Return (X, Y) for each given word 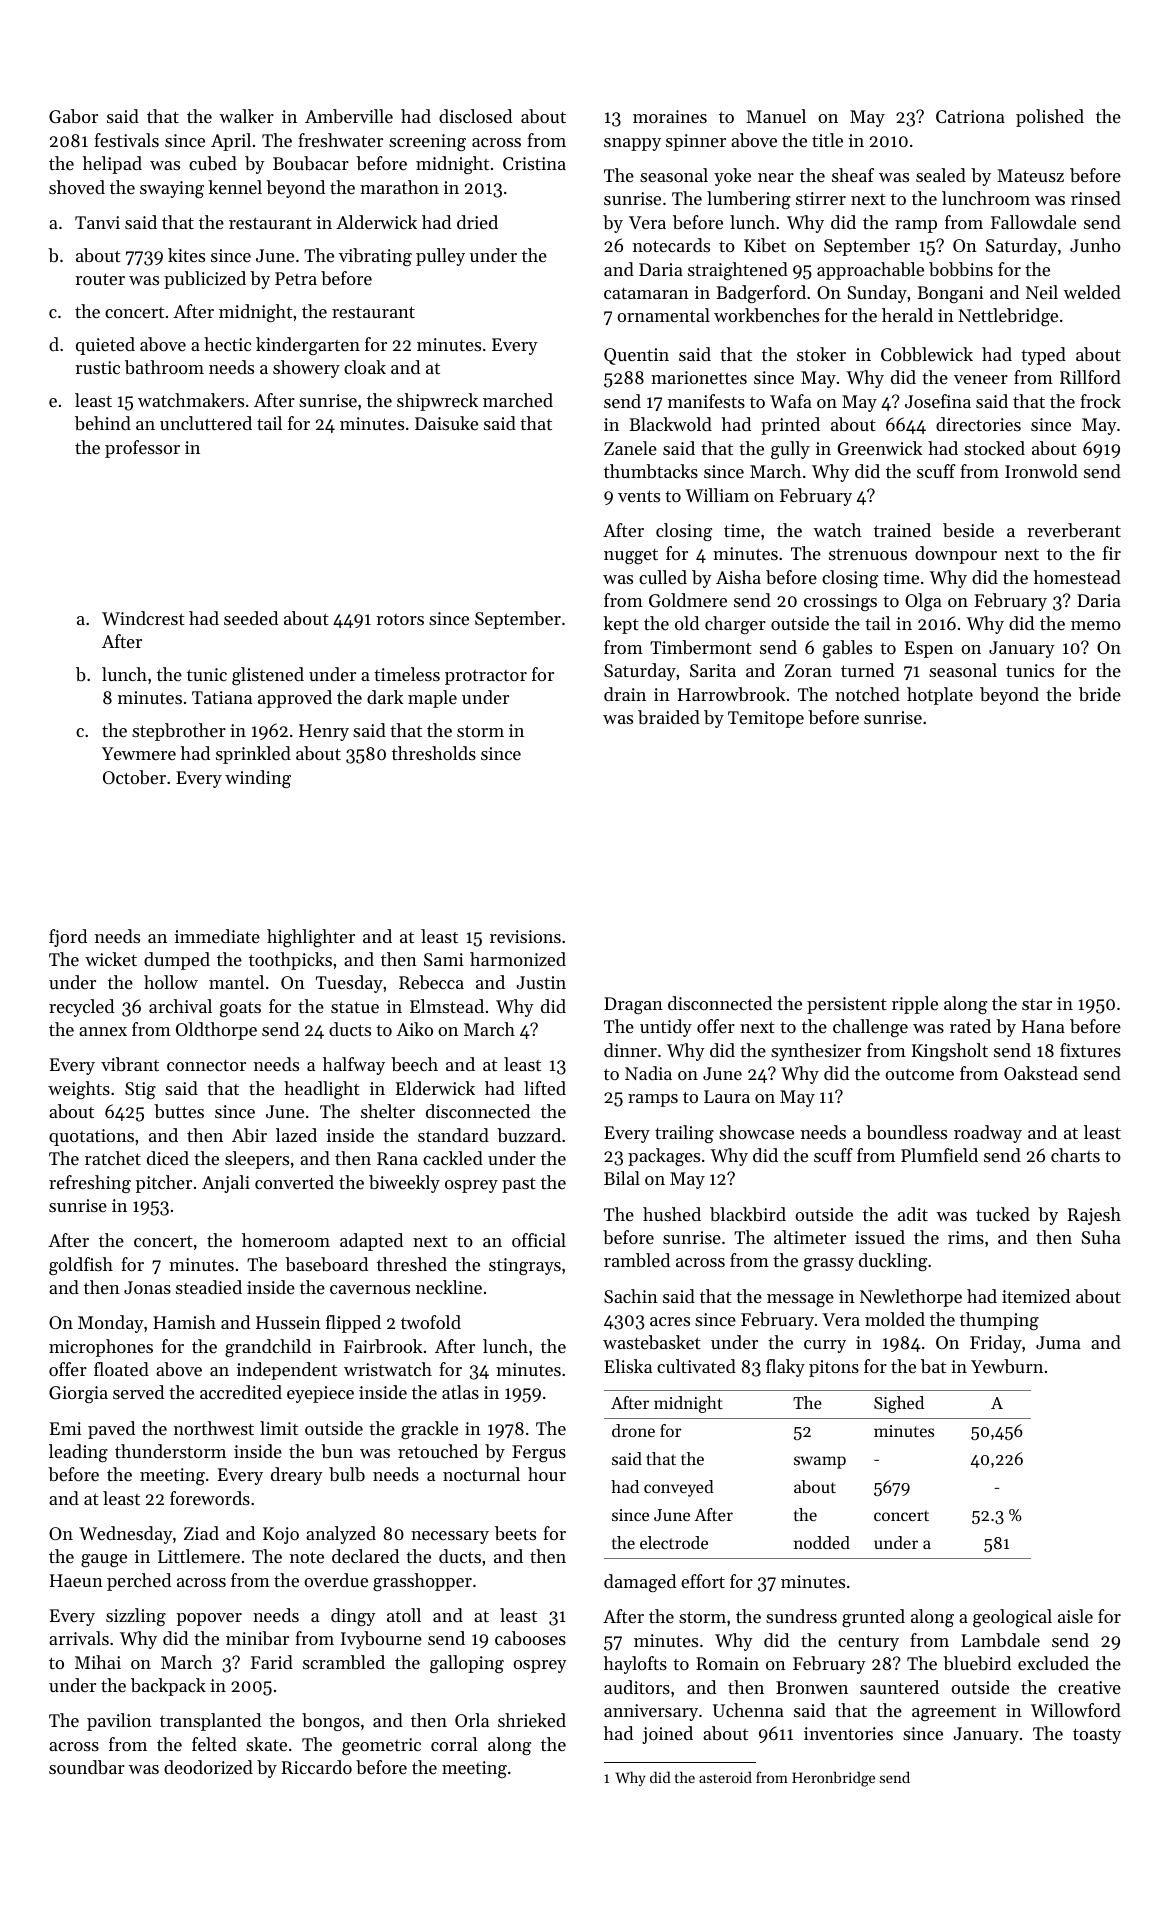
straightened (738, 271)
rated (970, 1026)
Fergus (539, 1453)
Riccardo (317, 1767)
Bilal (622, 1178)
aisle (1075, 1616)
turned (867, 670)
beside (968, 530)
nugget (631, 556)
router (100, 279)
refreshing (90, 1184)
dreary (297, 1476)
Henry (324, 732)
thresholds (434, 753)
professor (142, 449)
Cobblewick (927, 354)
